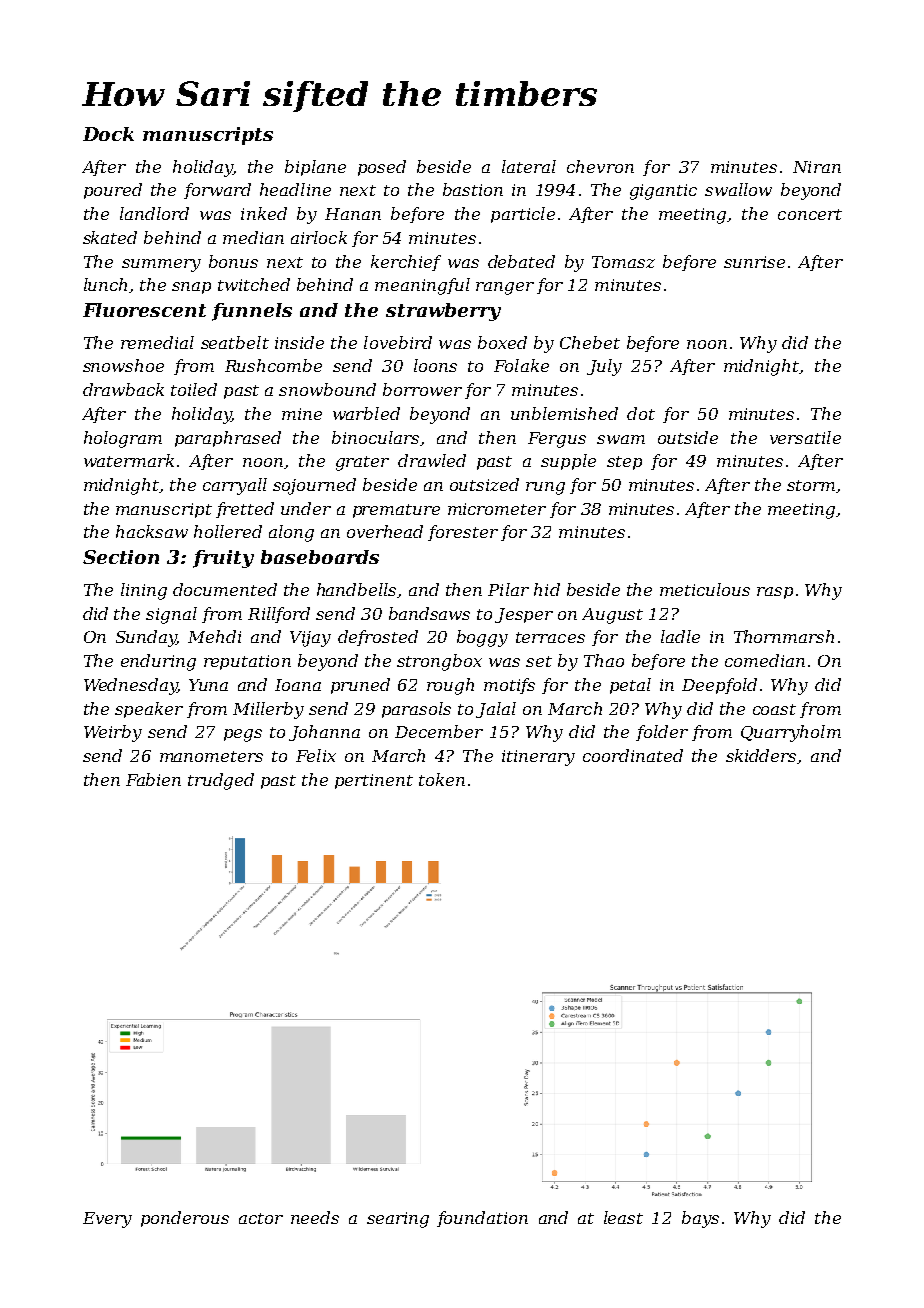 The width and height of the image is (924, 1308). What do you see at coordinates (108, 134) in the image?
I see `Dock` at bounding box center [108, 134].
